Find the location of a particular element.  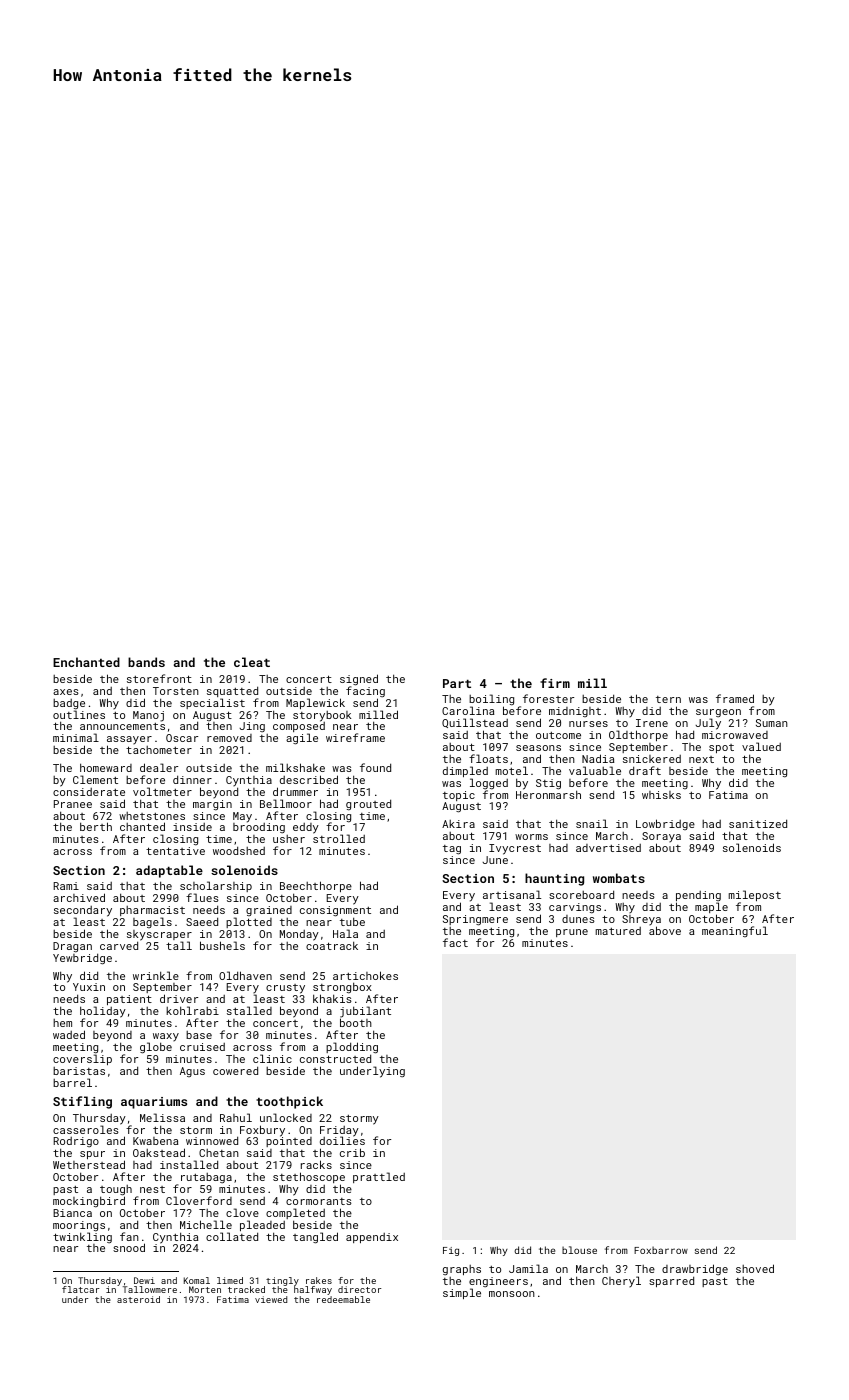

asteroid is located at coordinates (138, 1299).
